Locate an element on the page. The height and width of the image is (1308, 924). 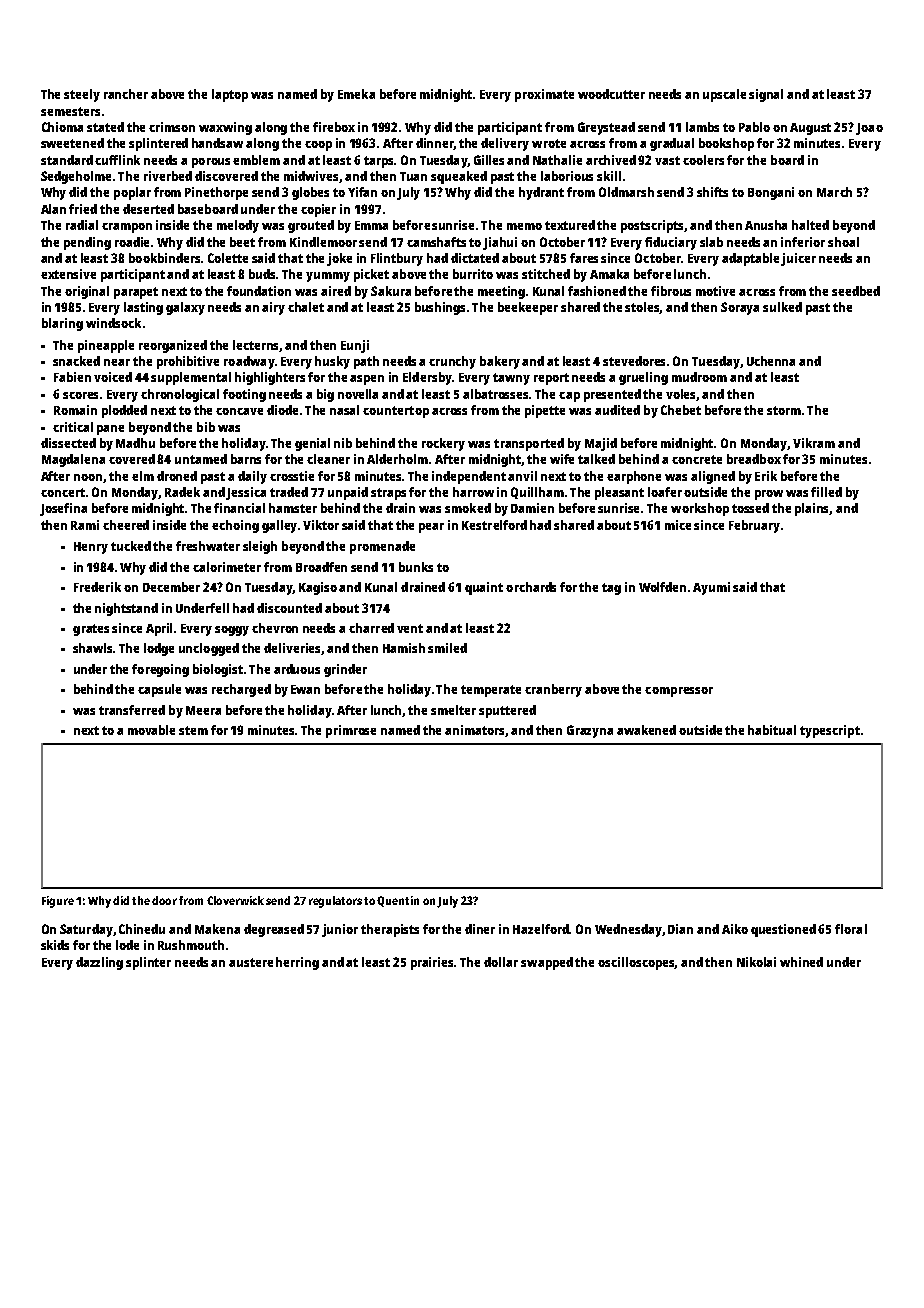
Sedgeholme is located at coordinates (76, 177).
